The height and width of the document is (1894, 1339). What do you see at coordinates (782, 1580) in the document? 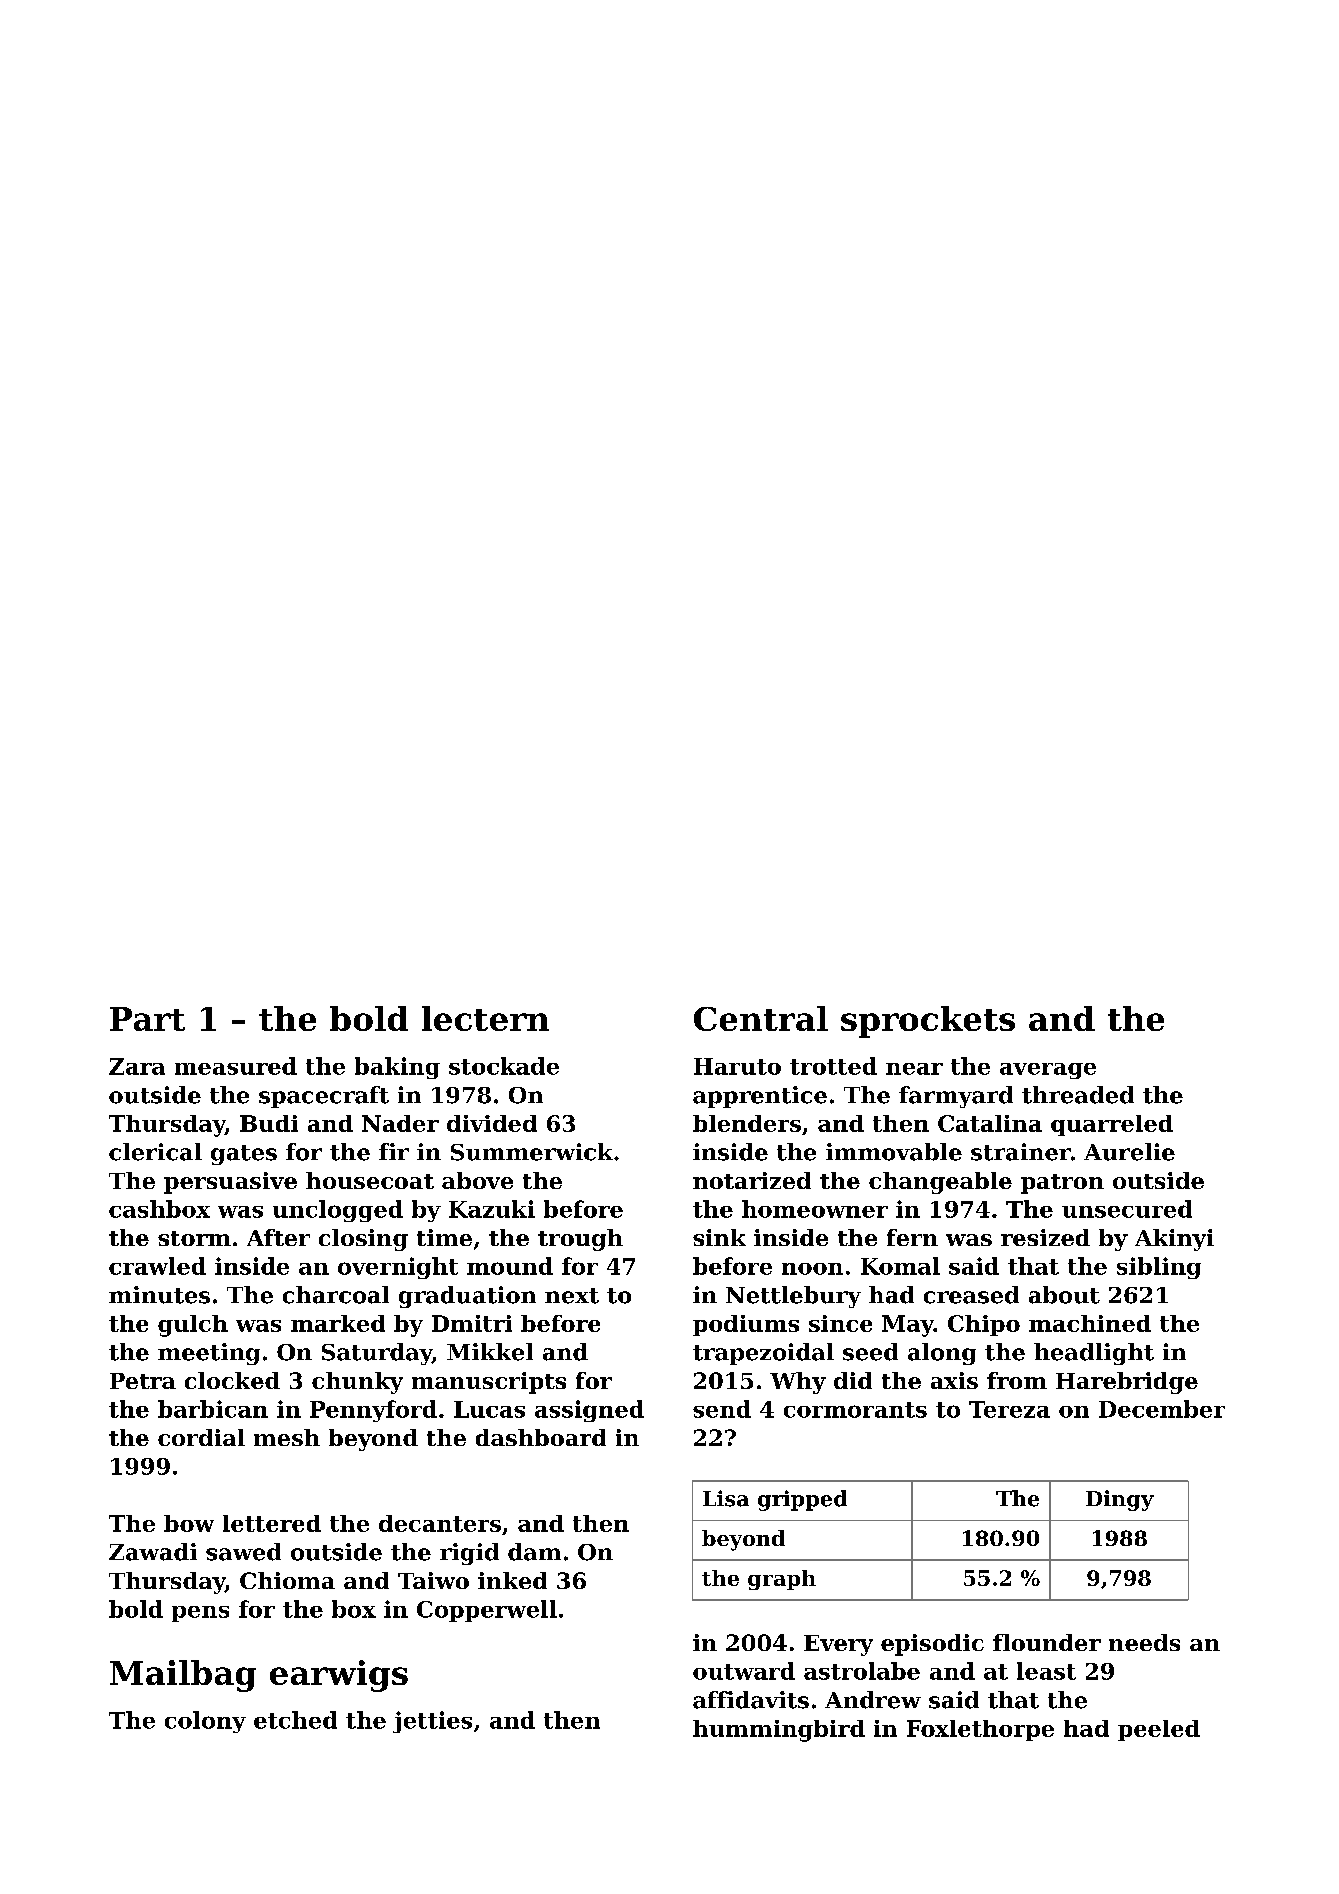
I see `graph` at bounding box center [782, 1580].
